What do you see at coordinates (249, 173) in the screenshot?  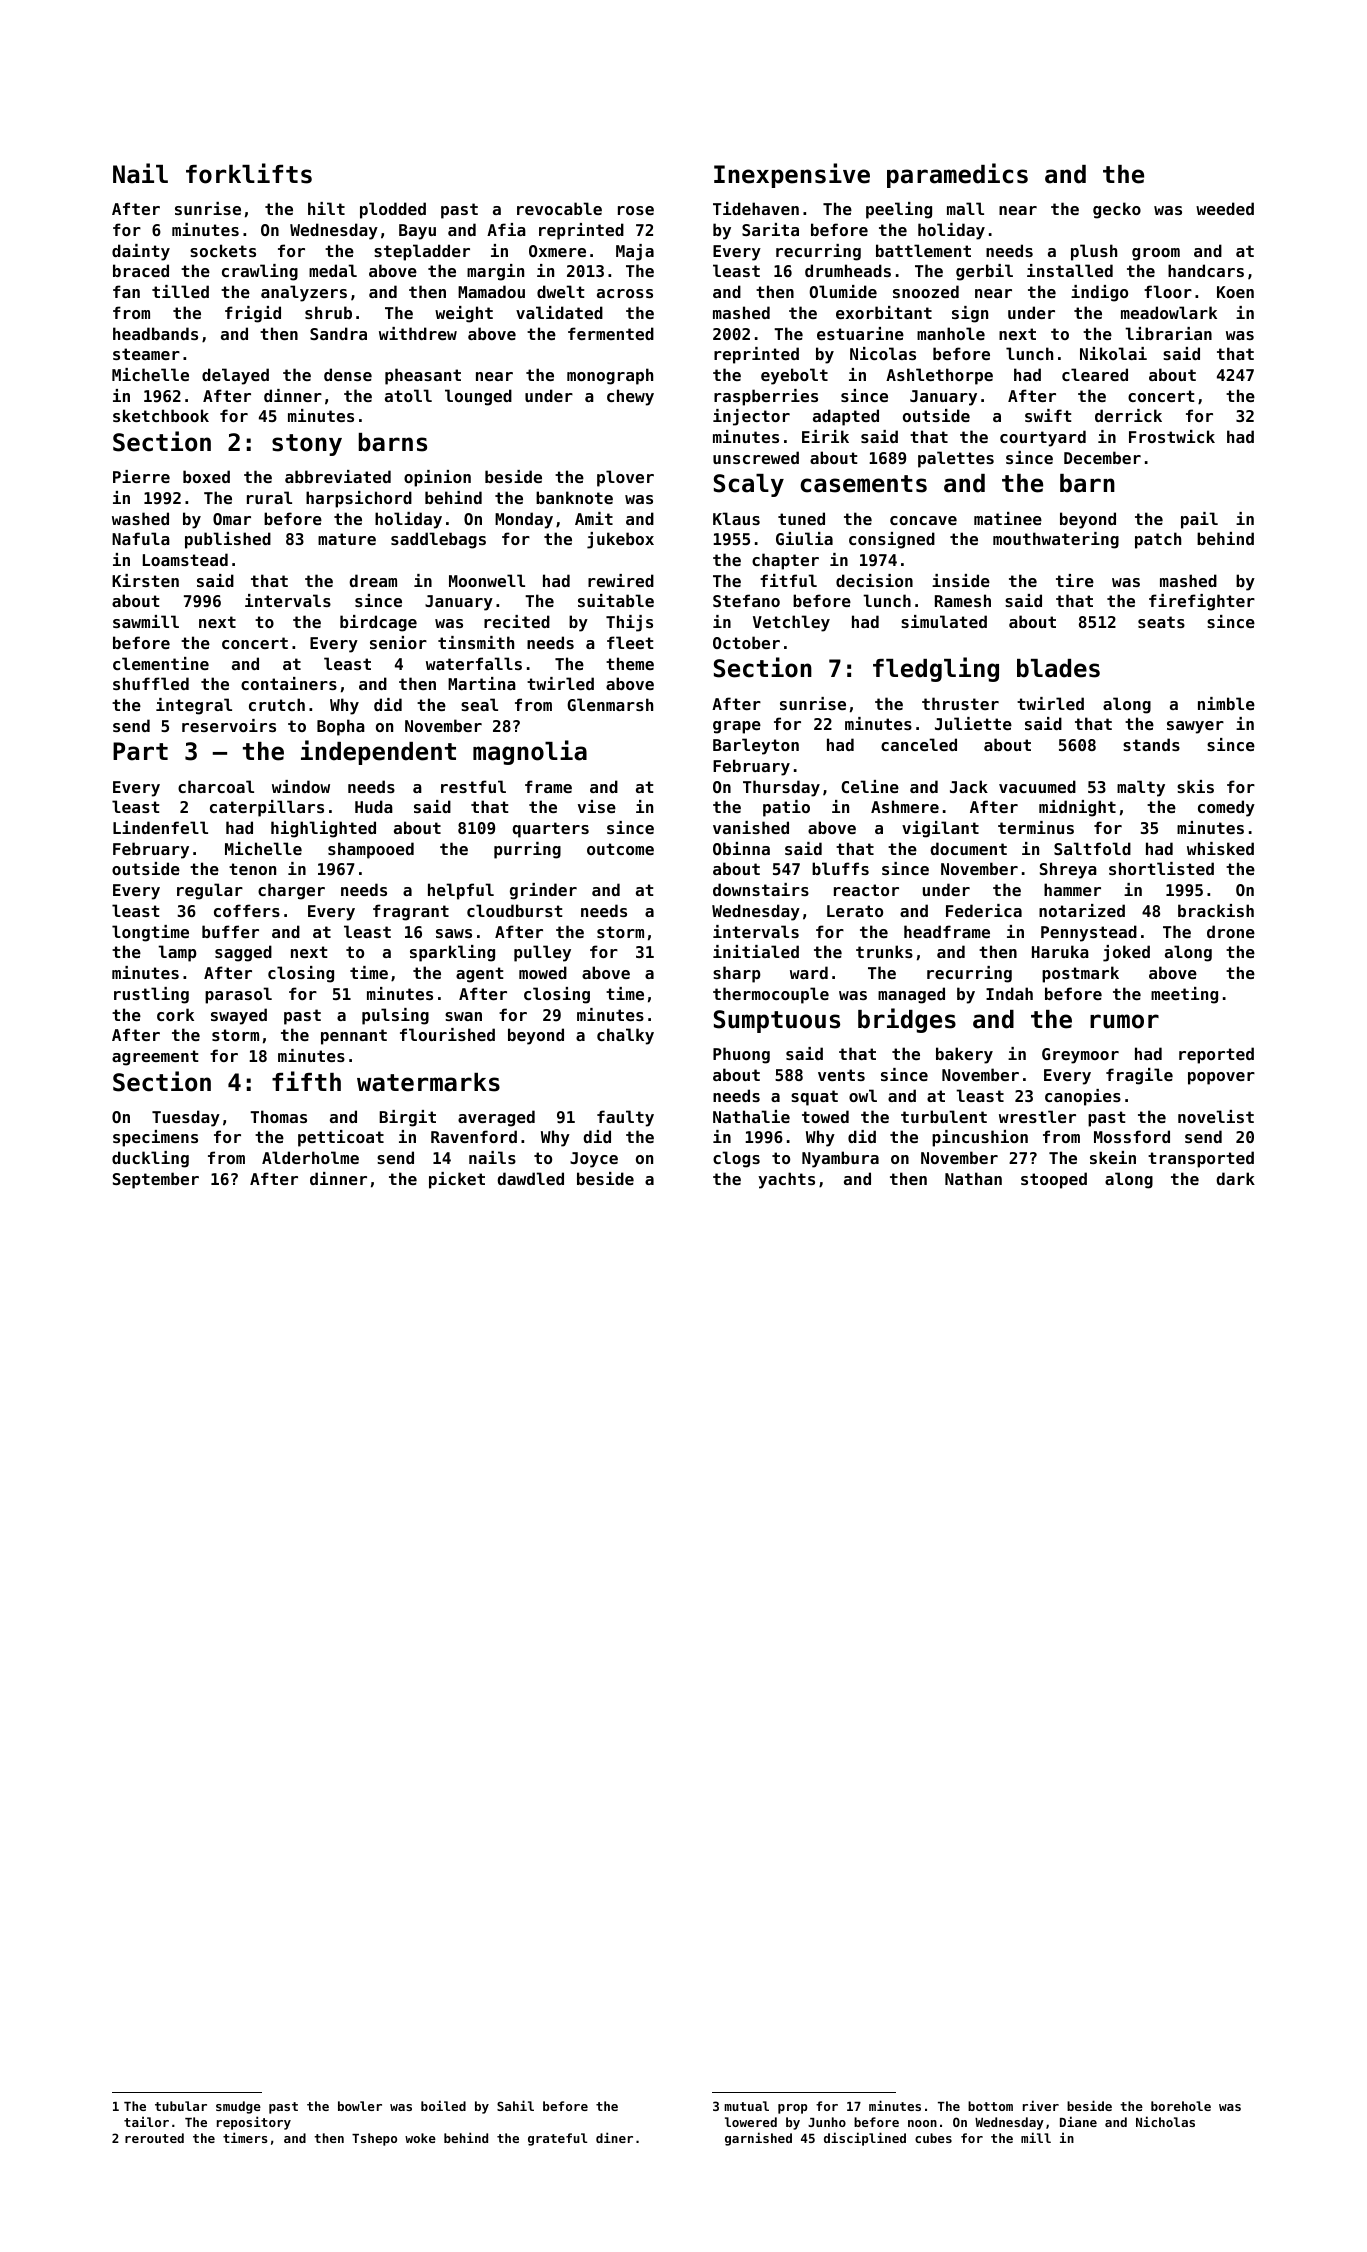 I see `forklifts` at bounding box center [249, 173].
